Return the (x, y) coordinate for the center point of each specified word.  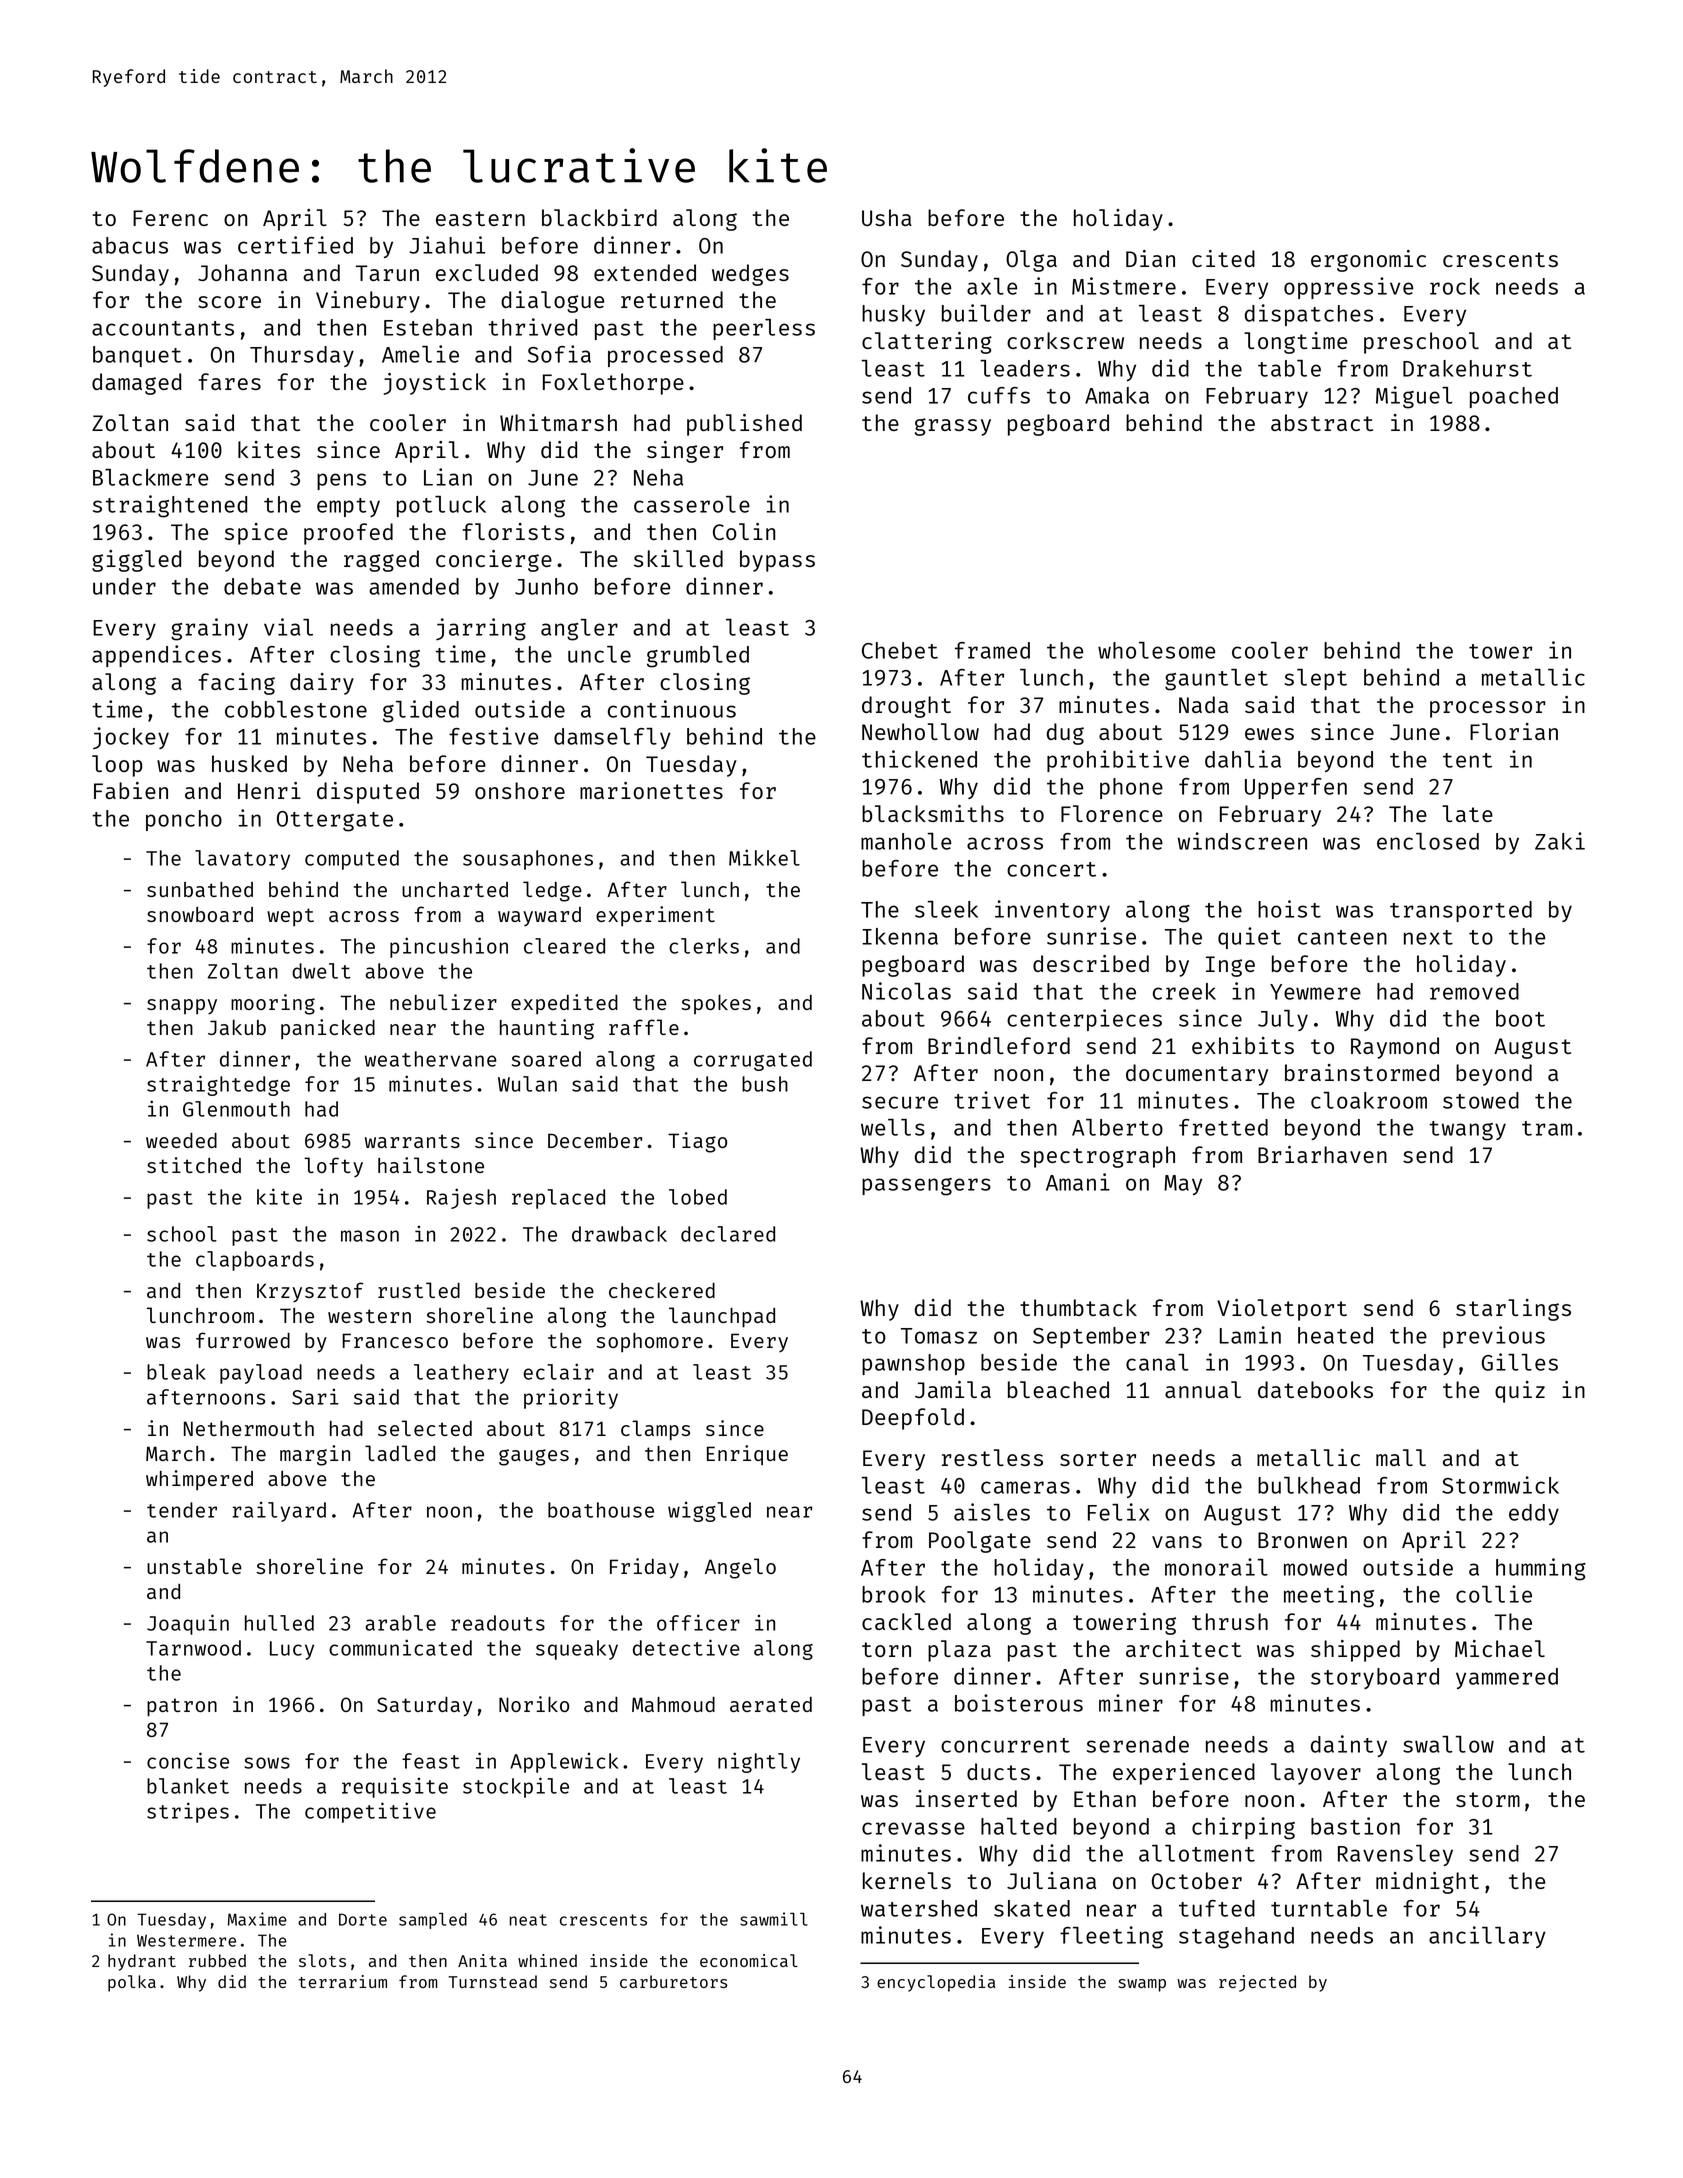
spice (256, 534)
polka (132, 1983)
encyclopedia (936, 1983)
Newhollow (920, 731)
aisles (992, 1512)
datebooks (1315, 1389)
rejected (1257, 1983)
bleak (176, 1372)
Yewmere (1315, 992)
